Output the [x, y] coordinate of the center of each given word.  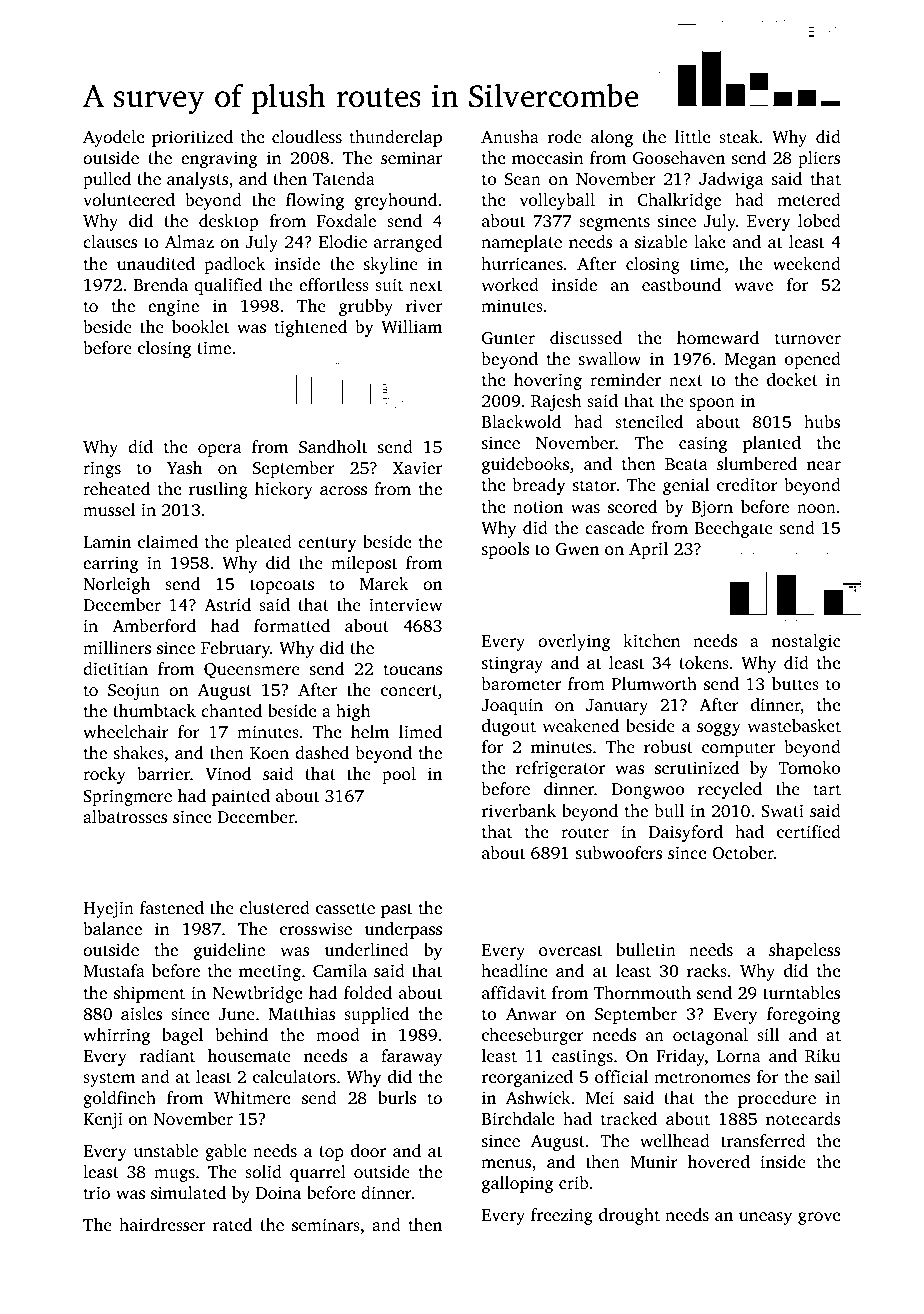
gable [225, 1152]
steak [739, 136]
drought [629, 1216]
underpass [403, 930]
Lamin [107, 541]
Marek [384, 583]
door [368, 1150]
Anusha [510, 136]
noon [816, 508]
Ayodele [113, 138]
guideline [229, 951]
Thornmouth [642, 992]
